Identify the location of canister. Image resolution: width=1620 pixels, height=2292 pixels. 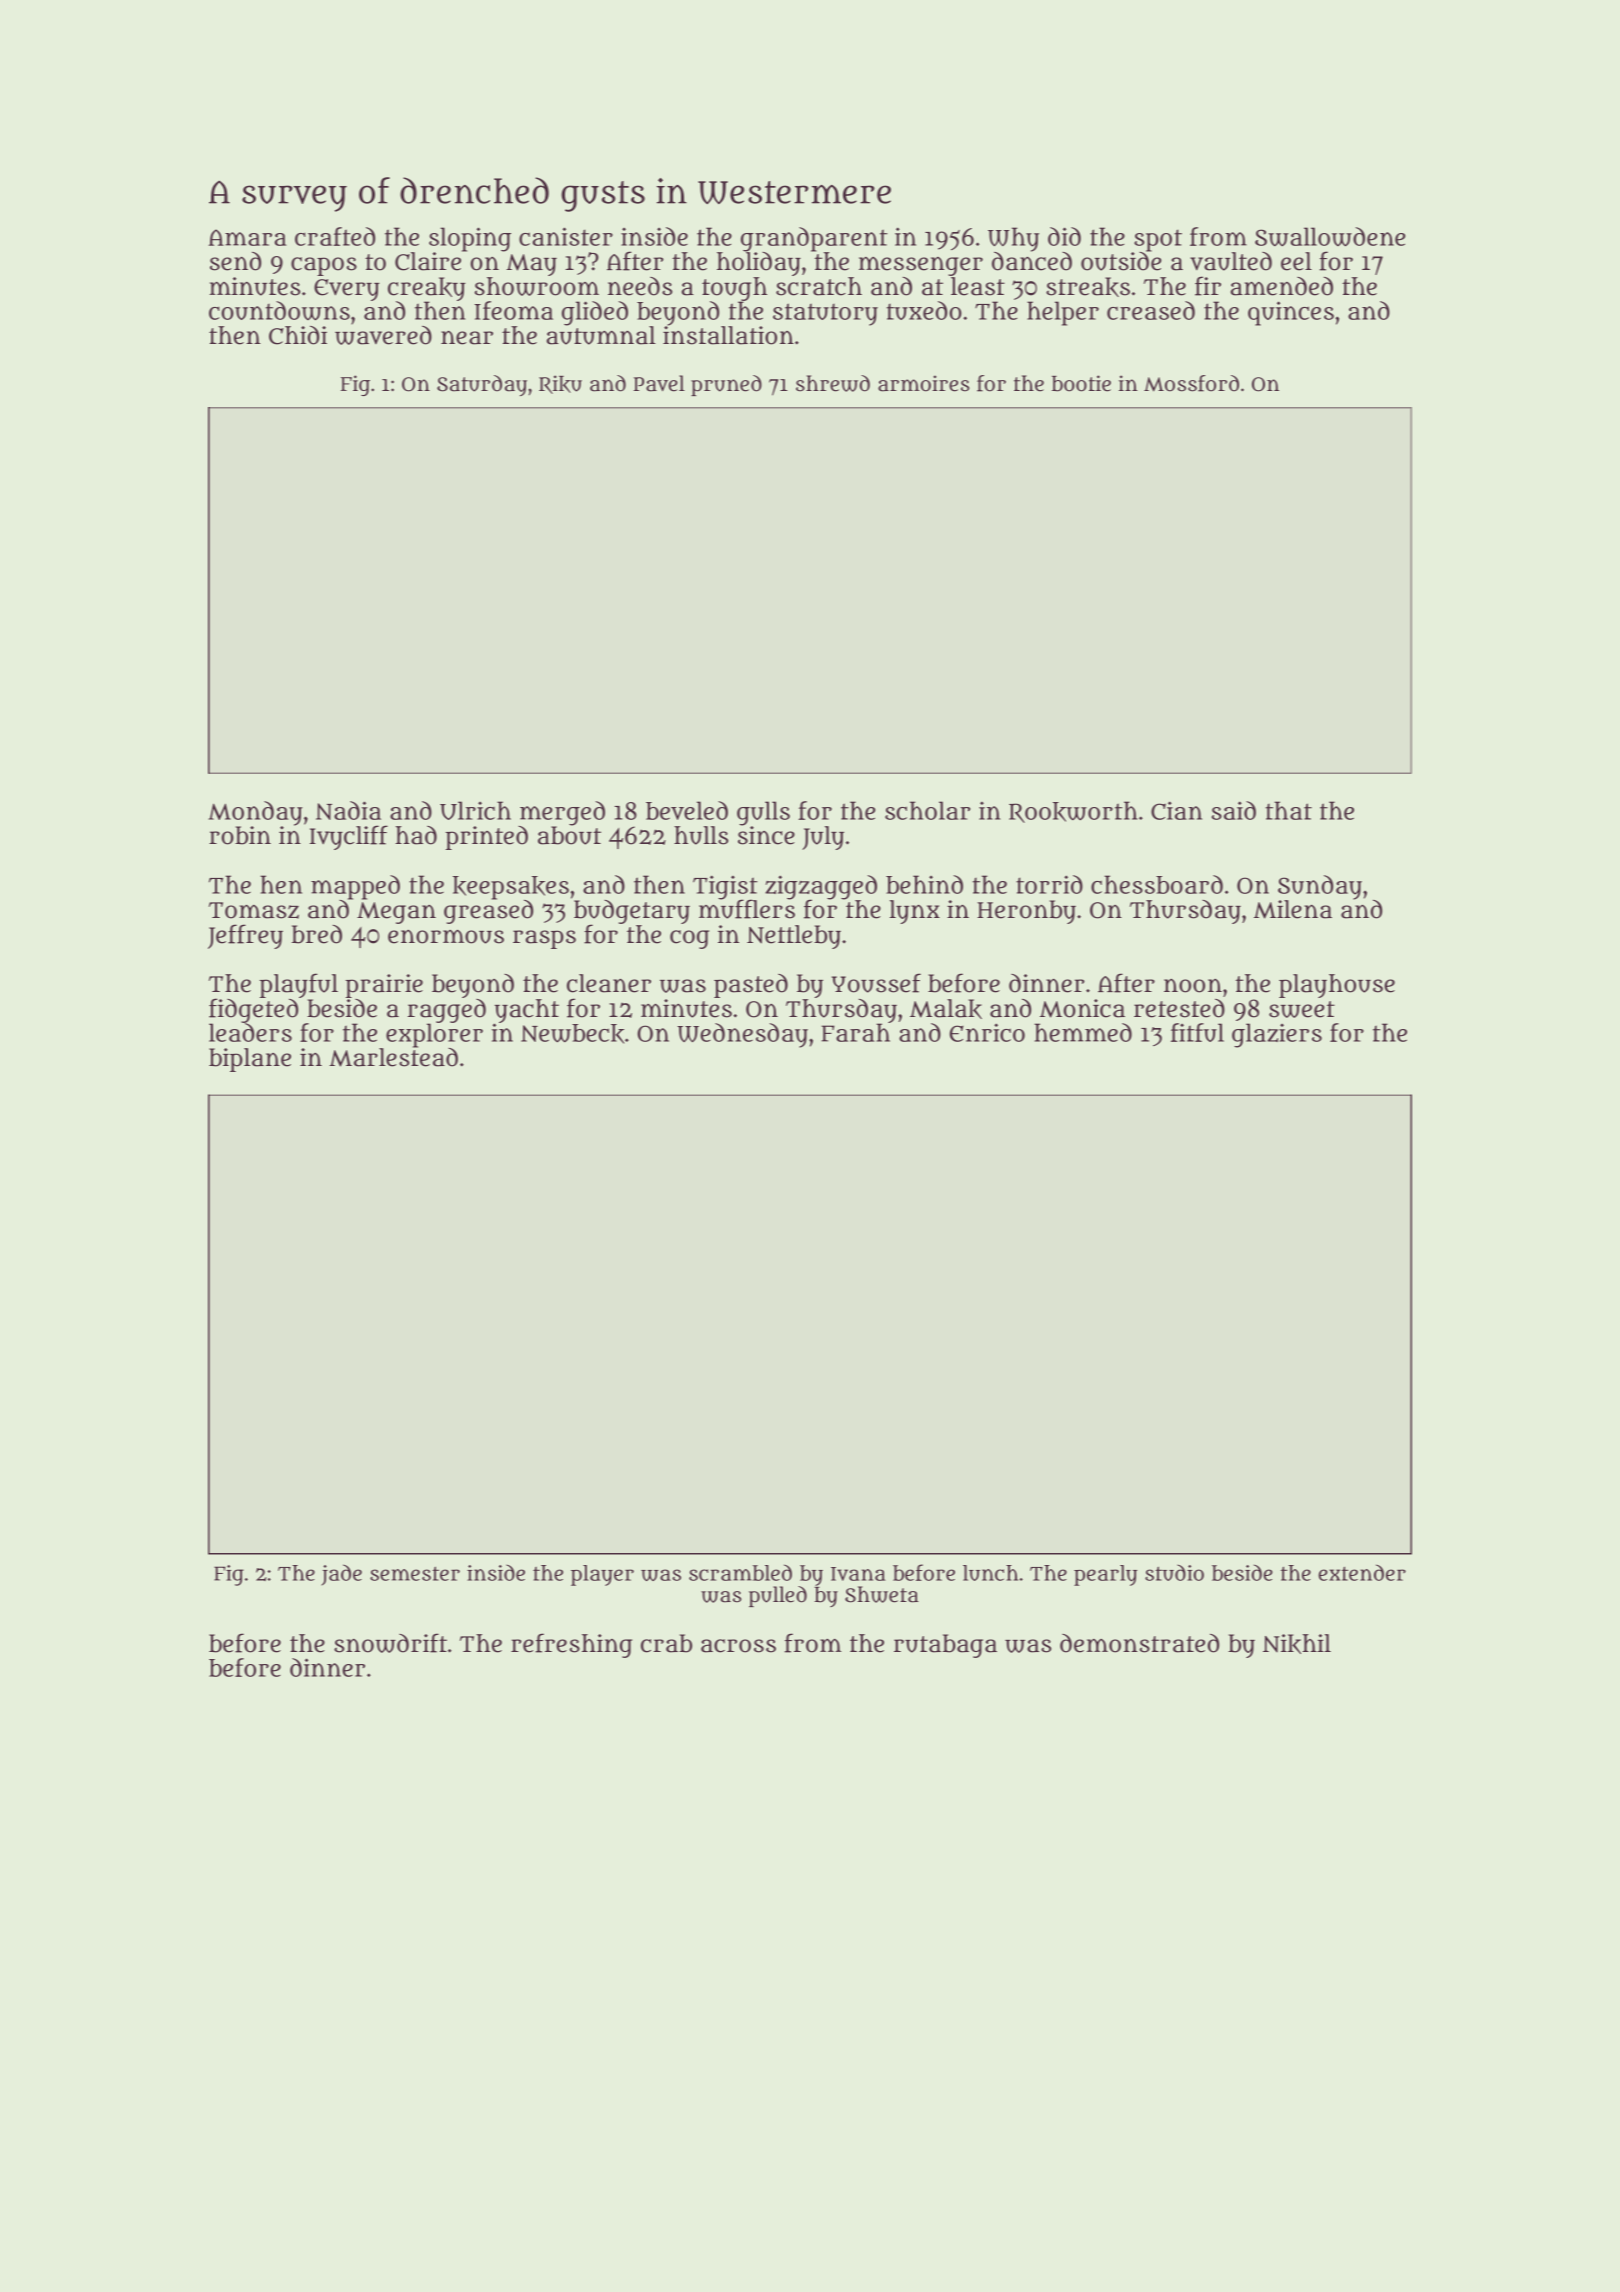
(566, 236).
